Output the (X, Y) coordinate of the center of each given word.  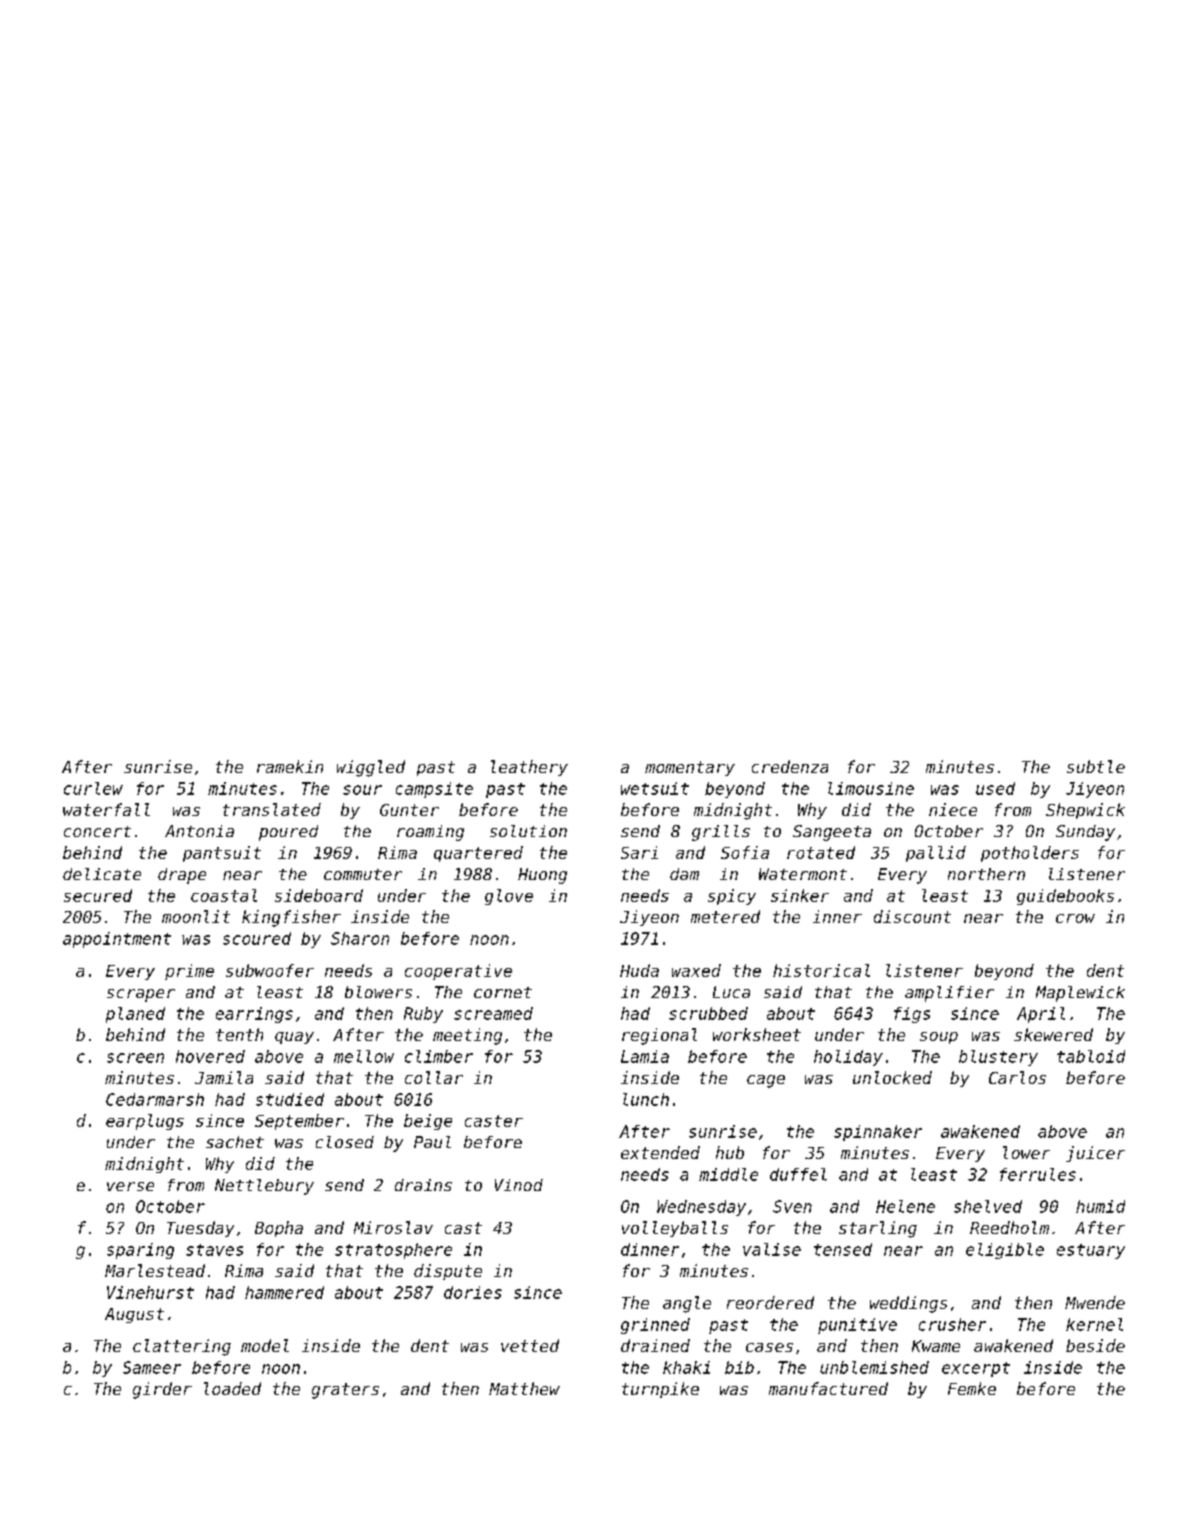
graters (345, 1391)
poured (288, 833)
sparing (140, 1251)
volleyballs (675, 1229)
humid (1100, 1206)
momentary (690, 768)
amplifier (949, 994)
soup (939, 1038)
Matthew (524, 1388)
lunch (646, 1099)
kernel (1094, 1324)
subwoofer (270, 970)
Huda (639, 970)
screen (135, 1058)
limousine (871, 788)
